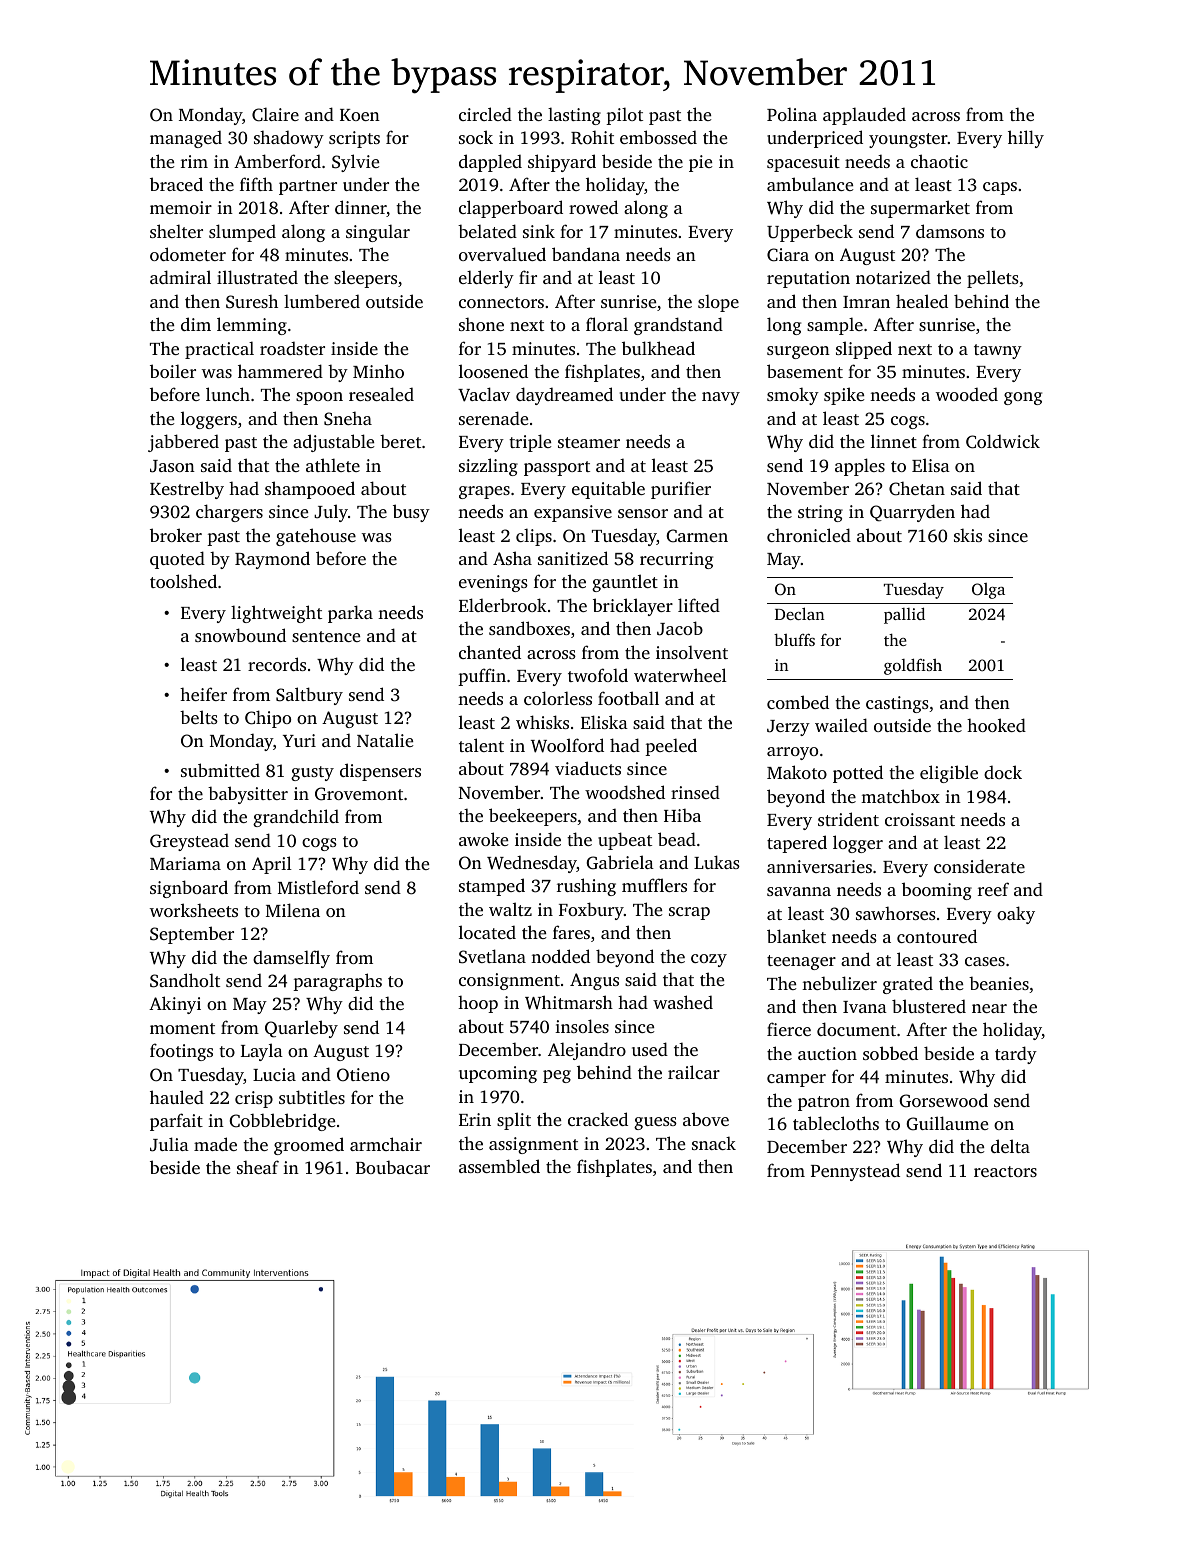  What do you see at coordinates (501, 302) in the page?
I see `connectors` at bounding box center [501, 302].
